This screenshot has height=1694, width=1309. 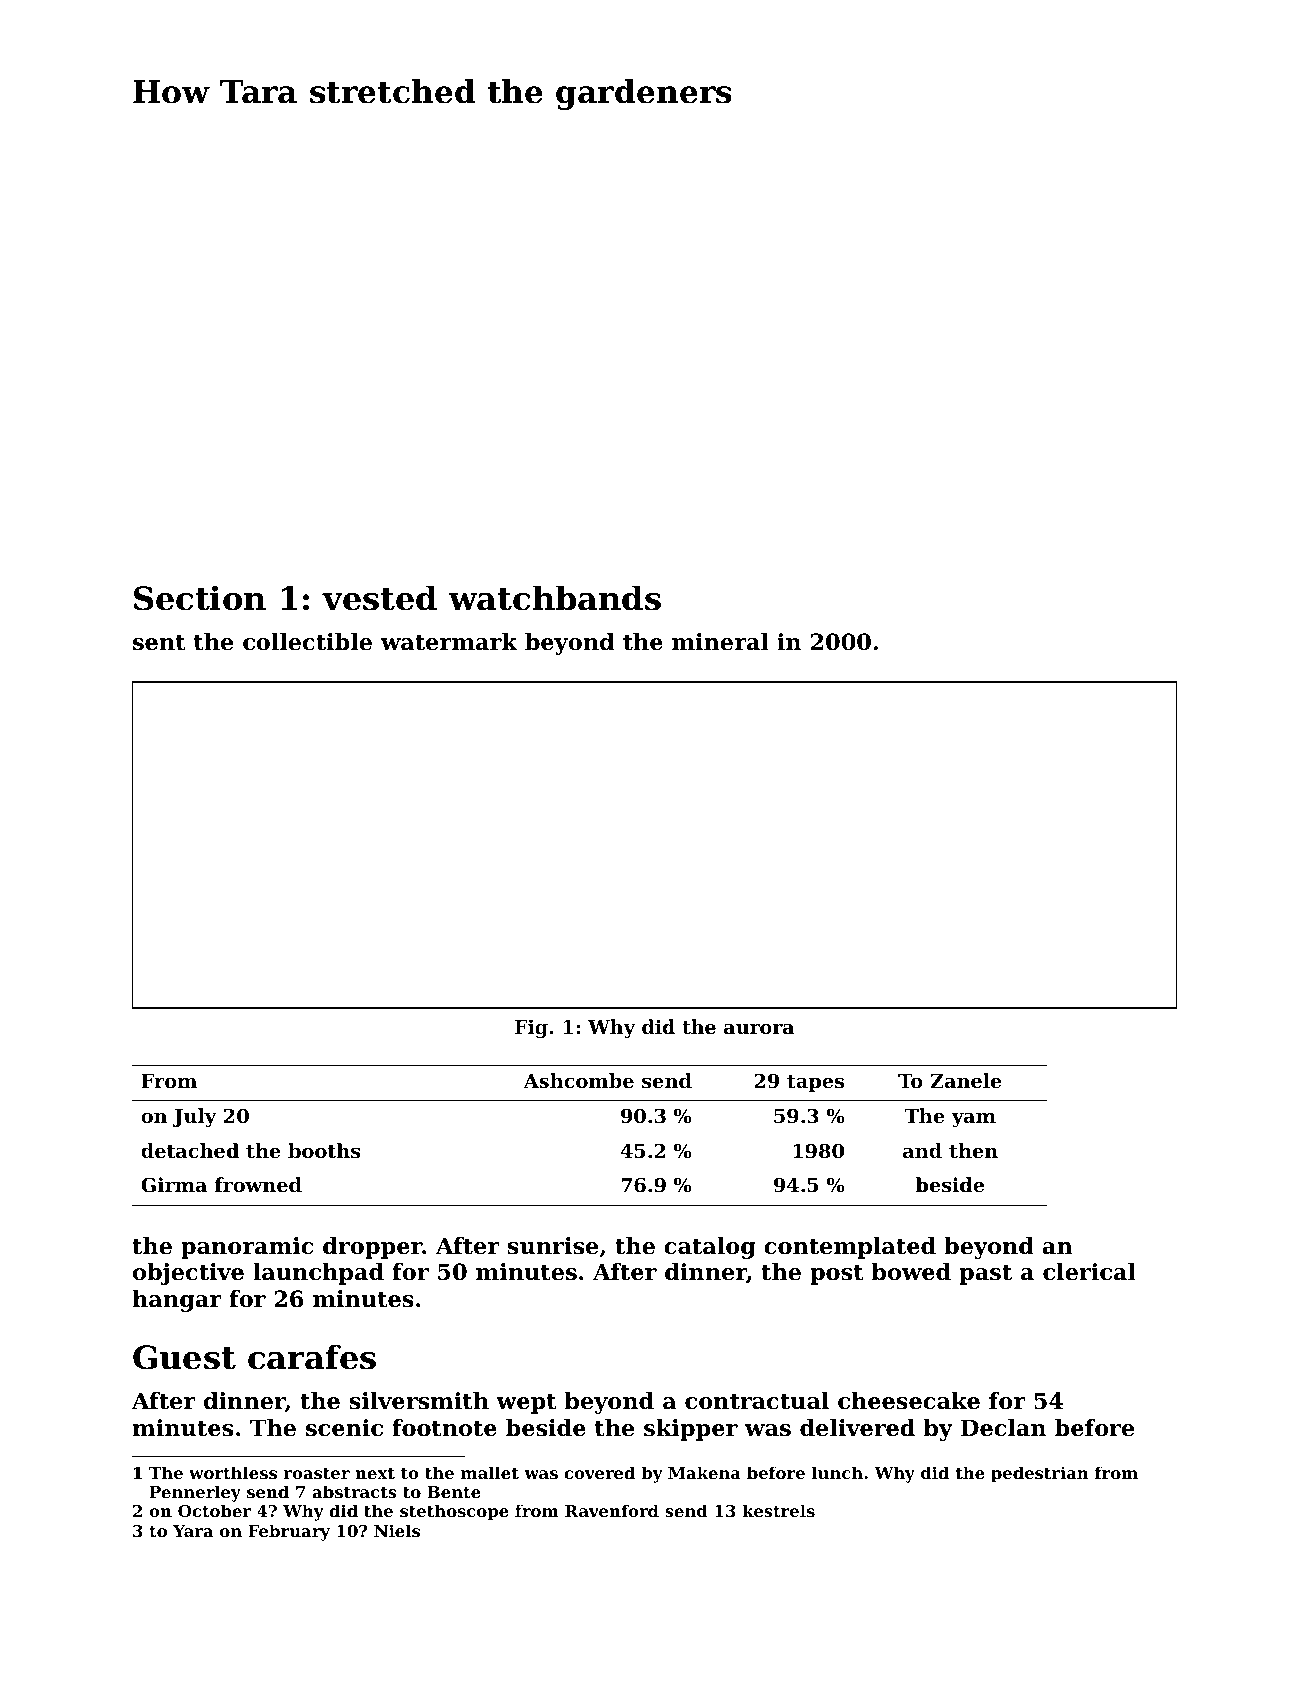 I want to click on launchpad, so click(x=318, y=1274).
